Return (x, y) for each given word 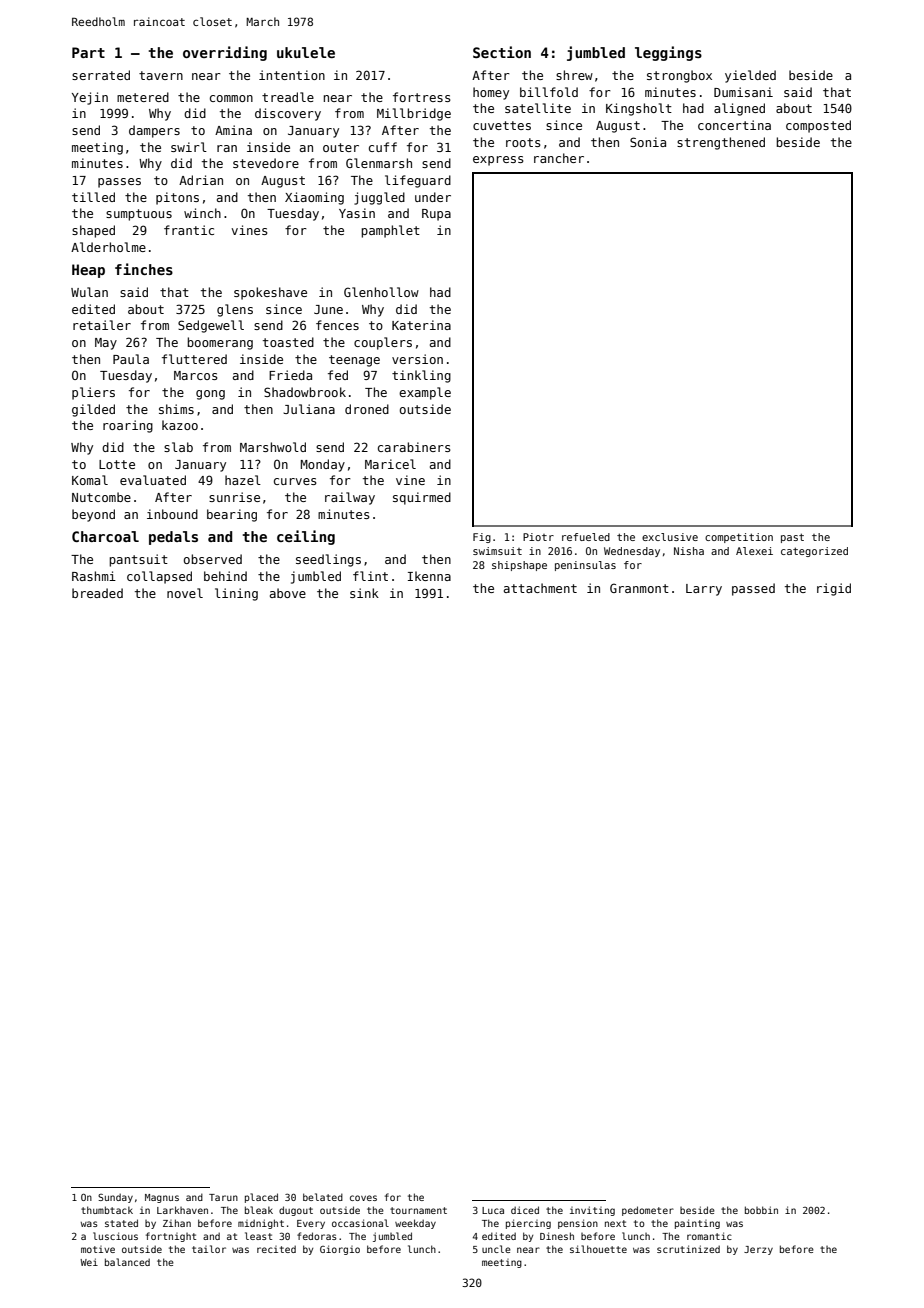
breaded (97, 593)
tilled (93, 197)
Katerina (421, 325)
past (792, 538)
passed (753, 589)
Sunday (115, 1198)
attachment (540, 588)
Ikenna (429, 576)
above (288, 593)
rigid (834, 589)
